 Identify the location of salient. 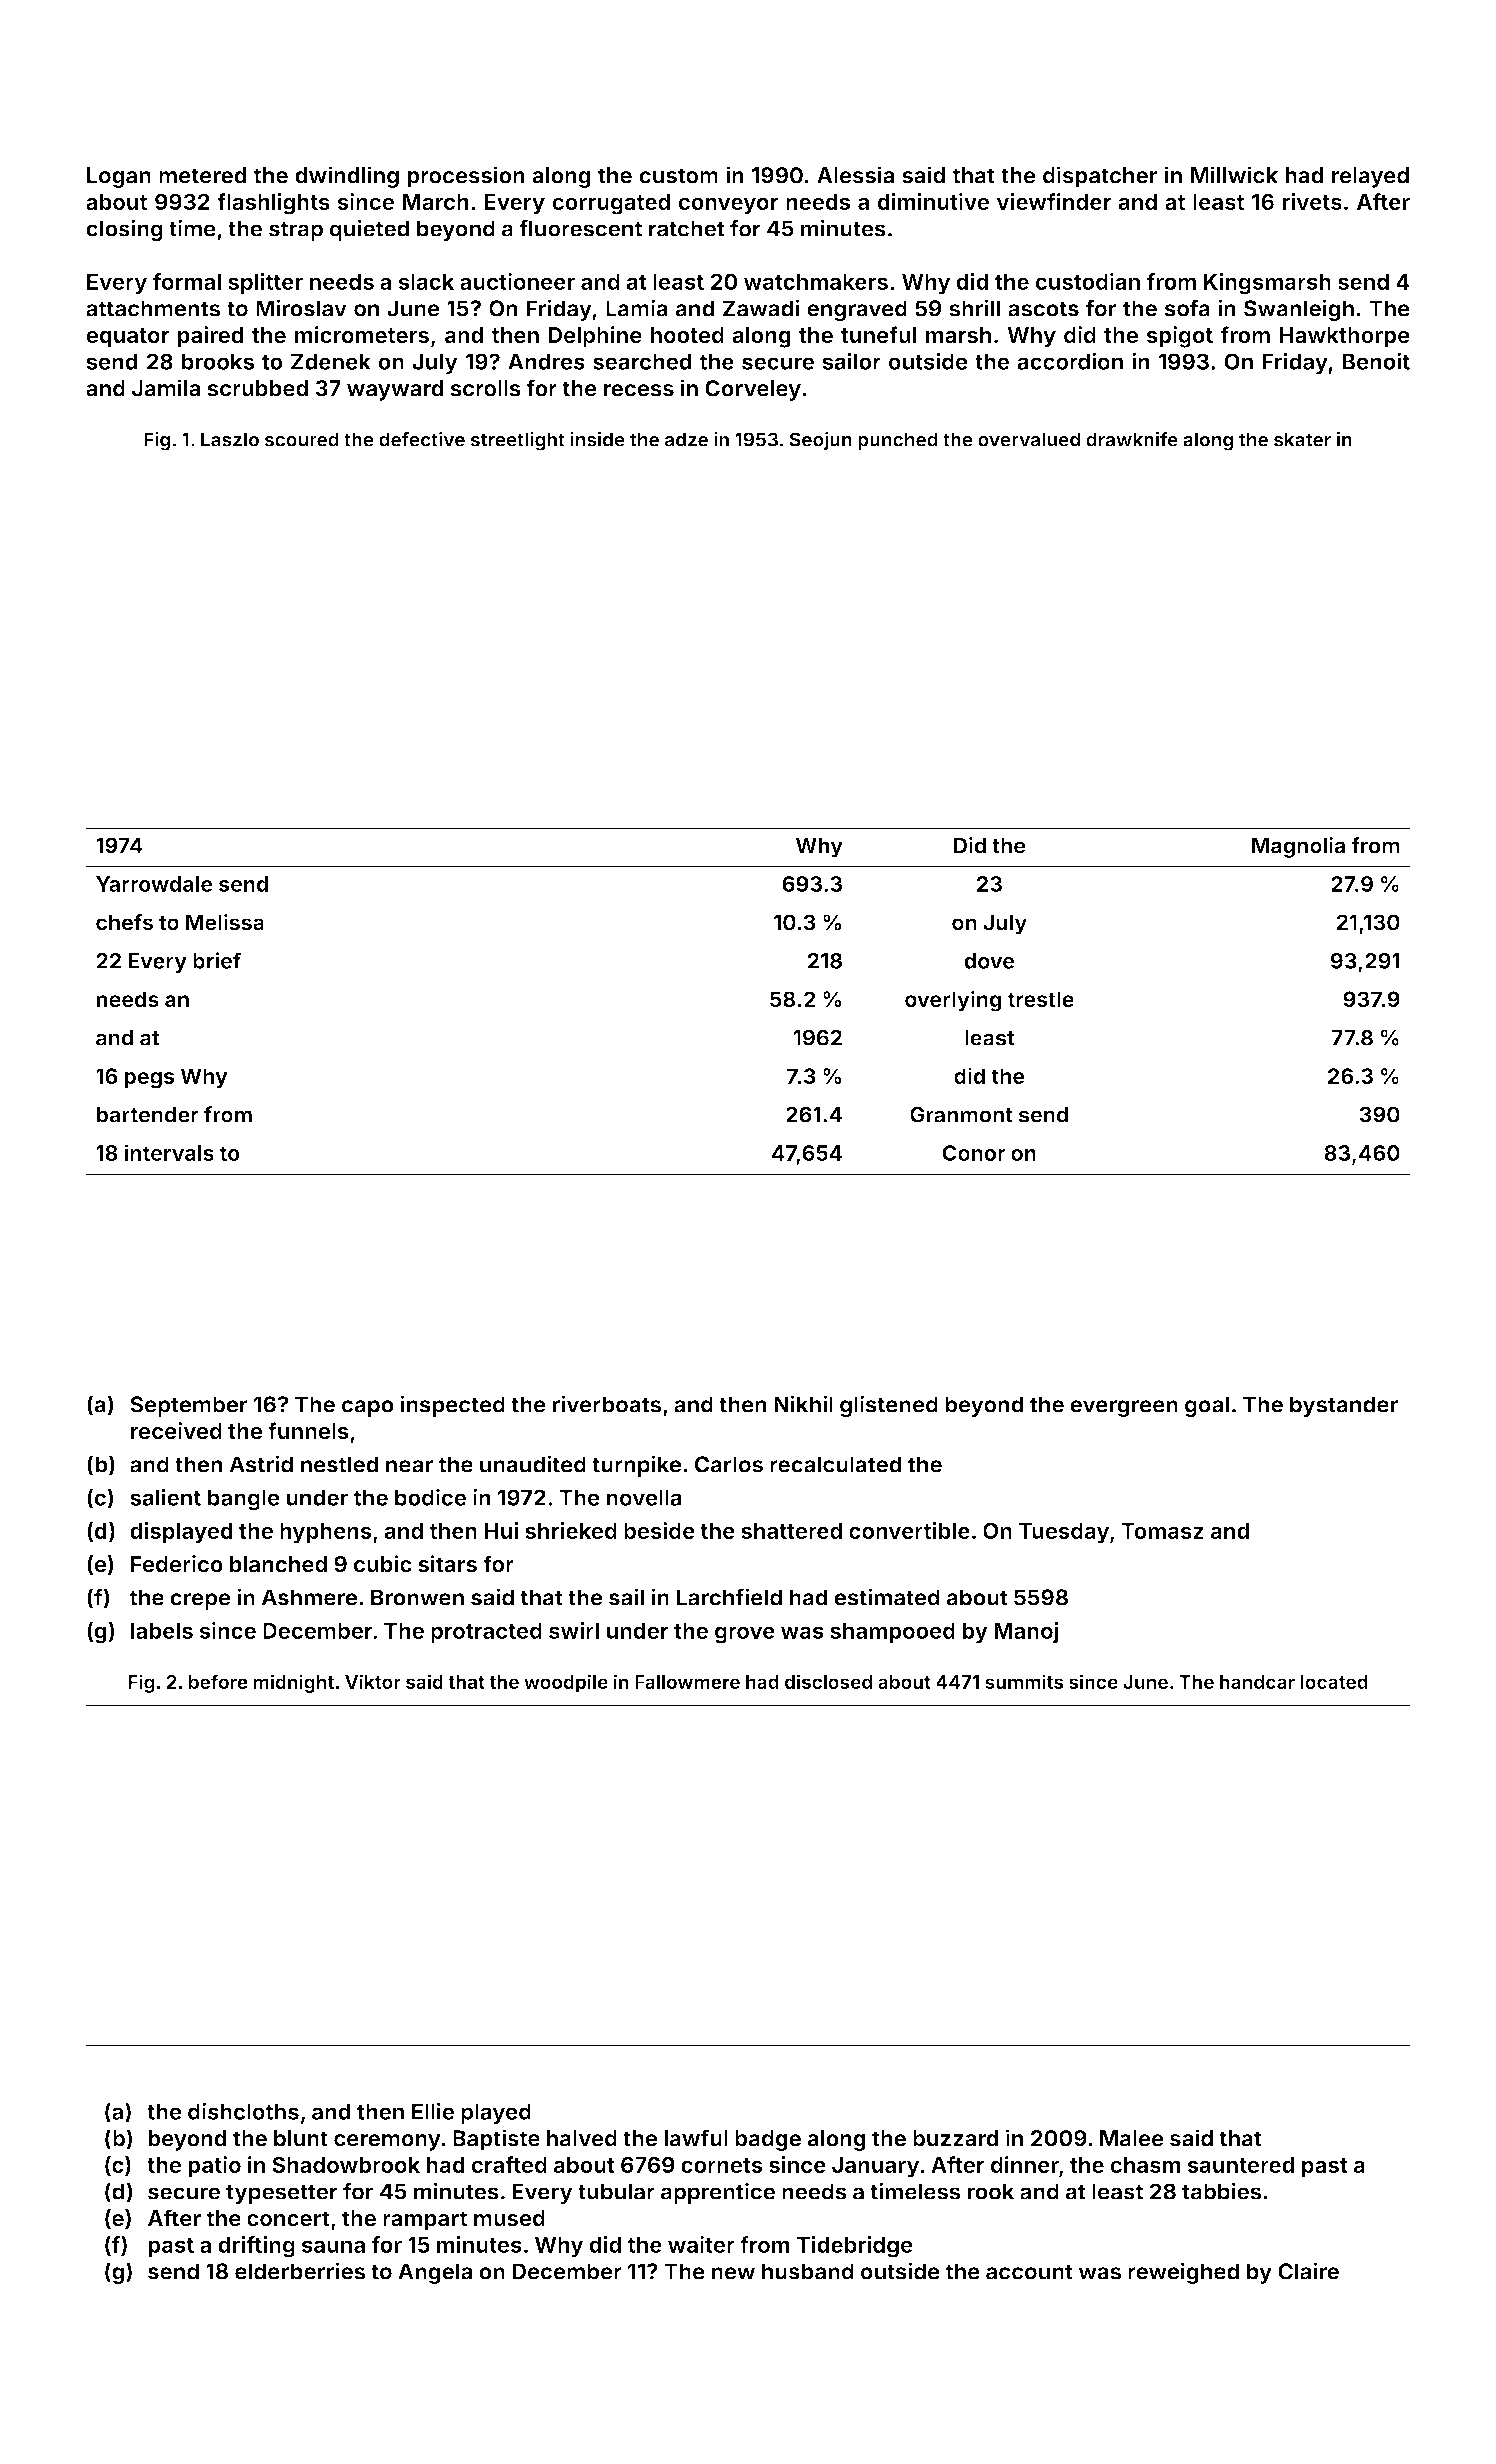
(165, 1497).
